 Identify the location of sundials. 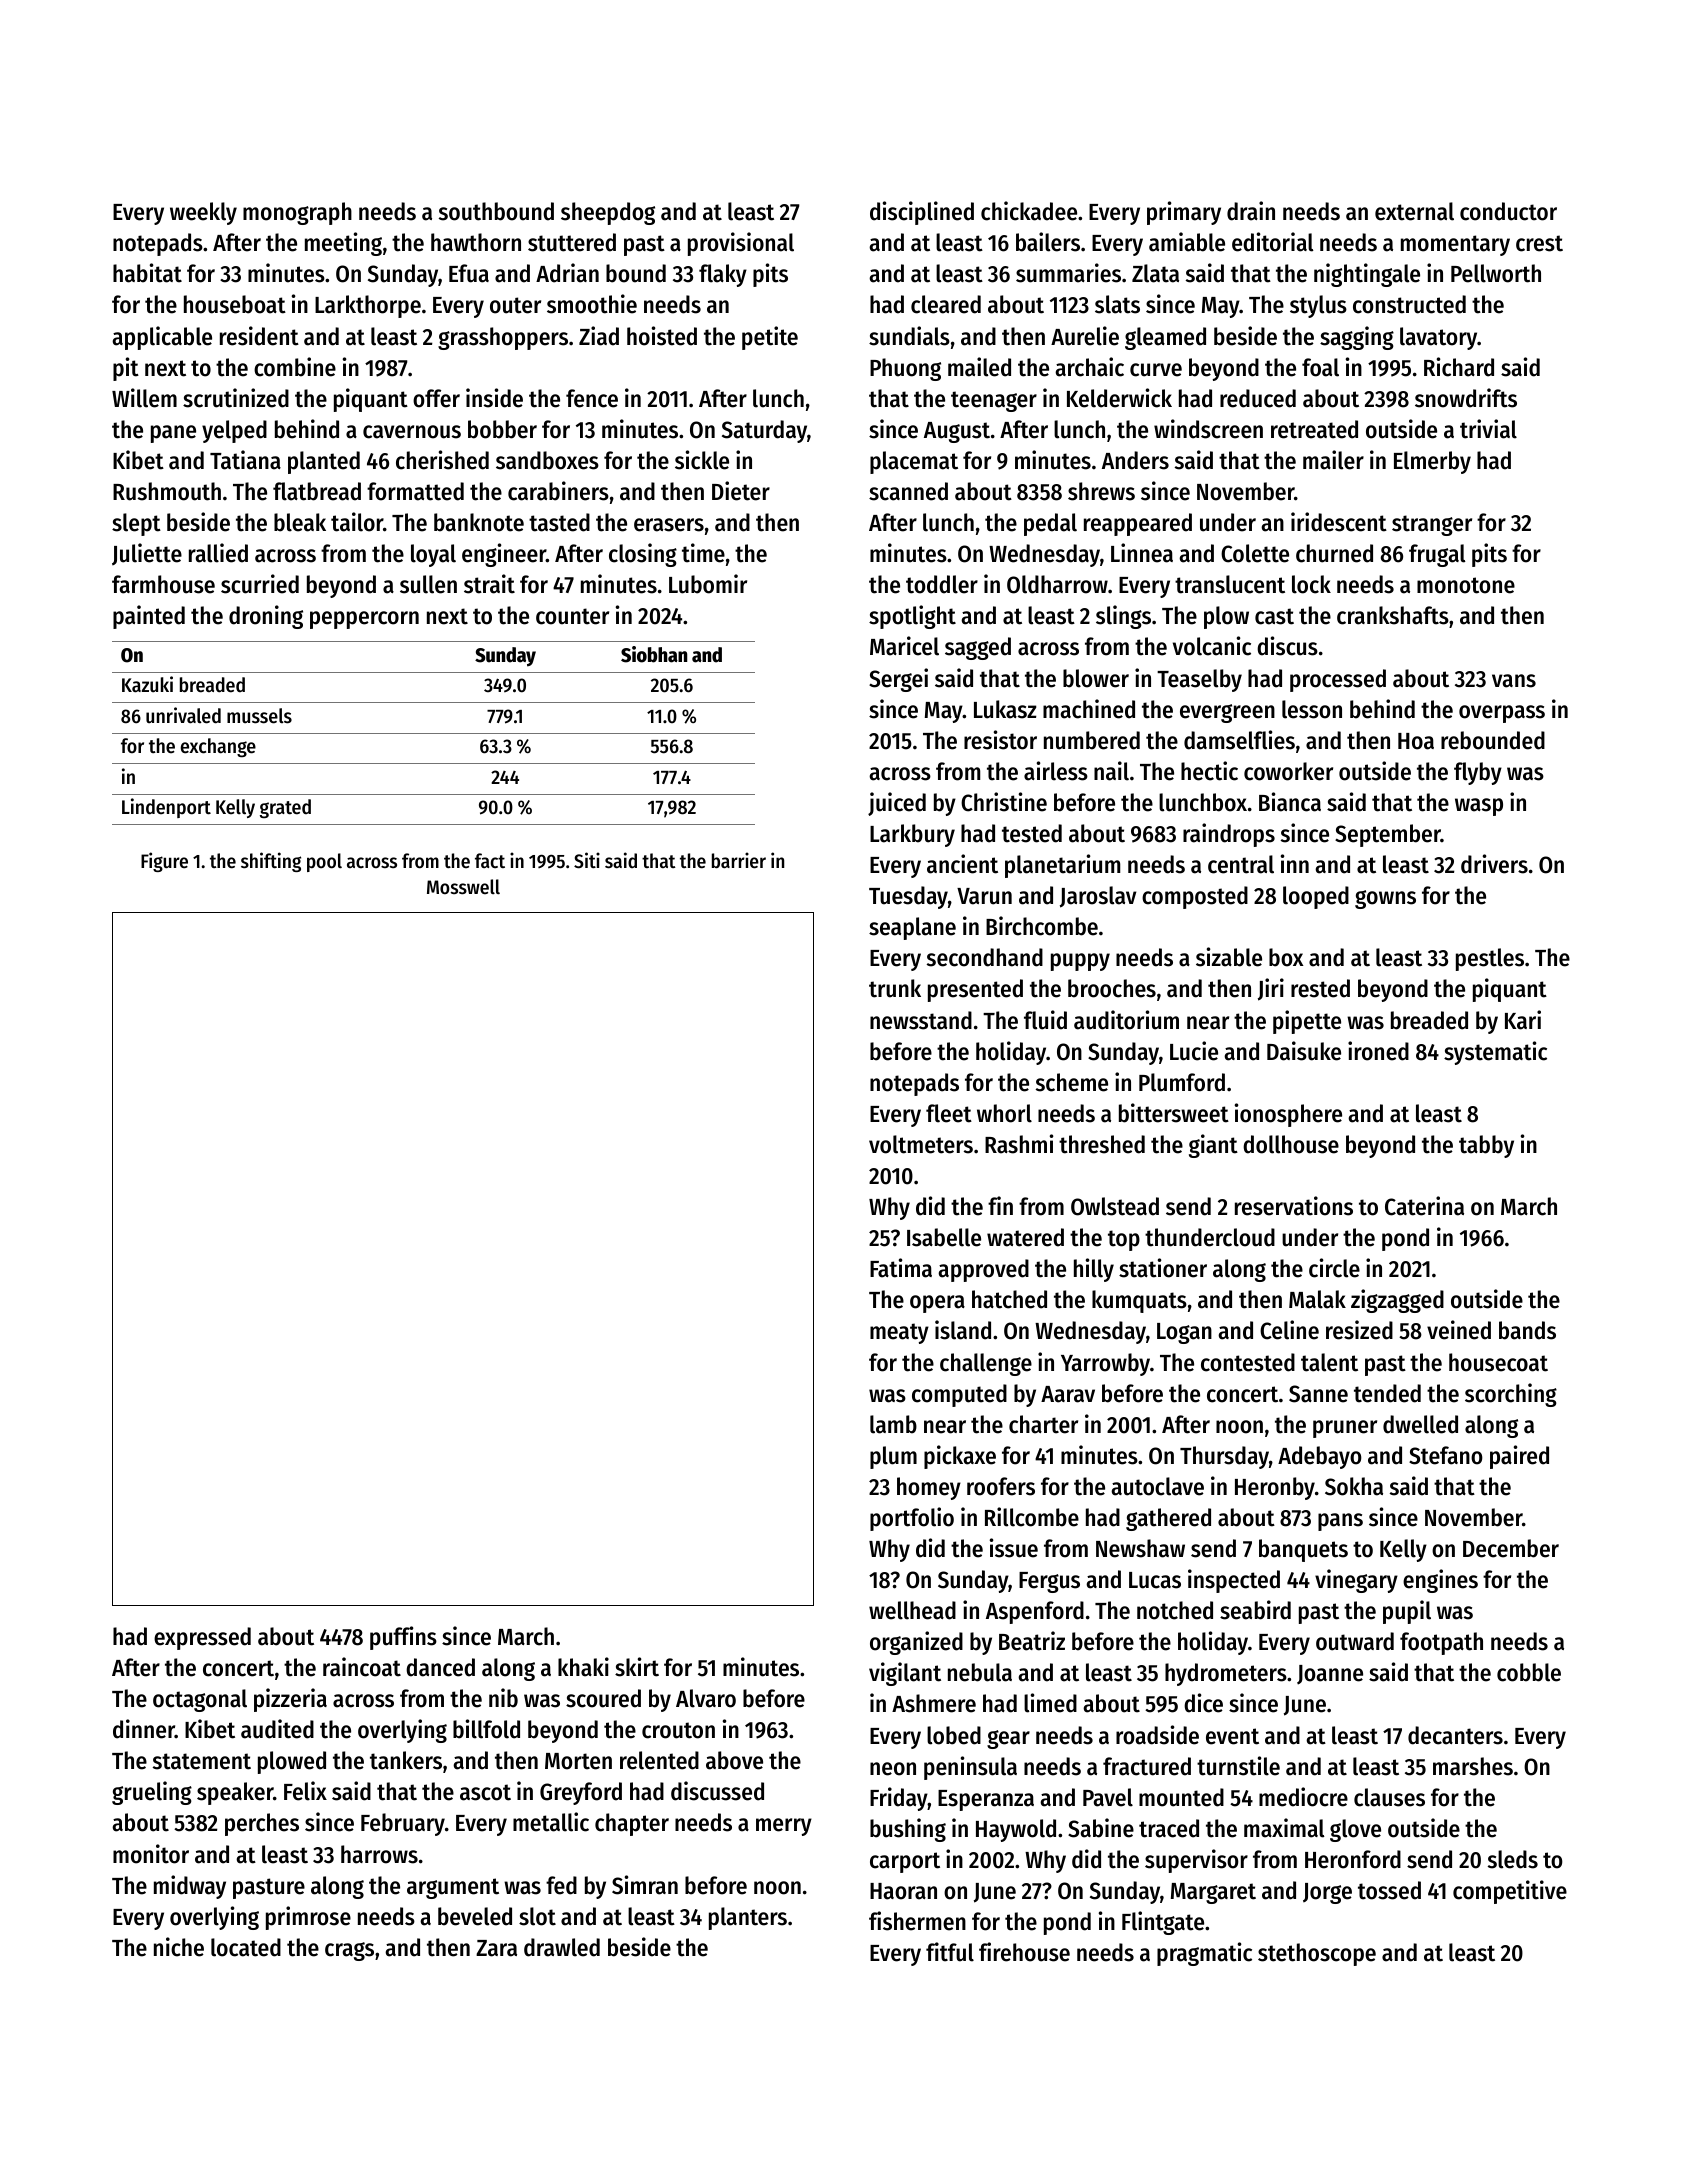
(909, 336).
